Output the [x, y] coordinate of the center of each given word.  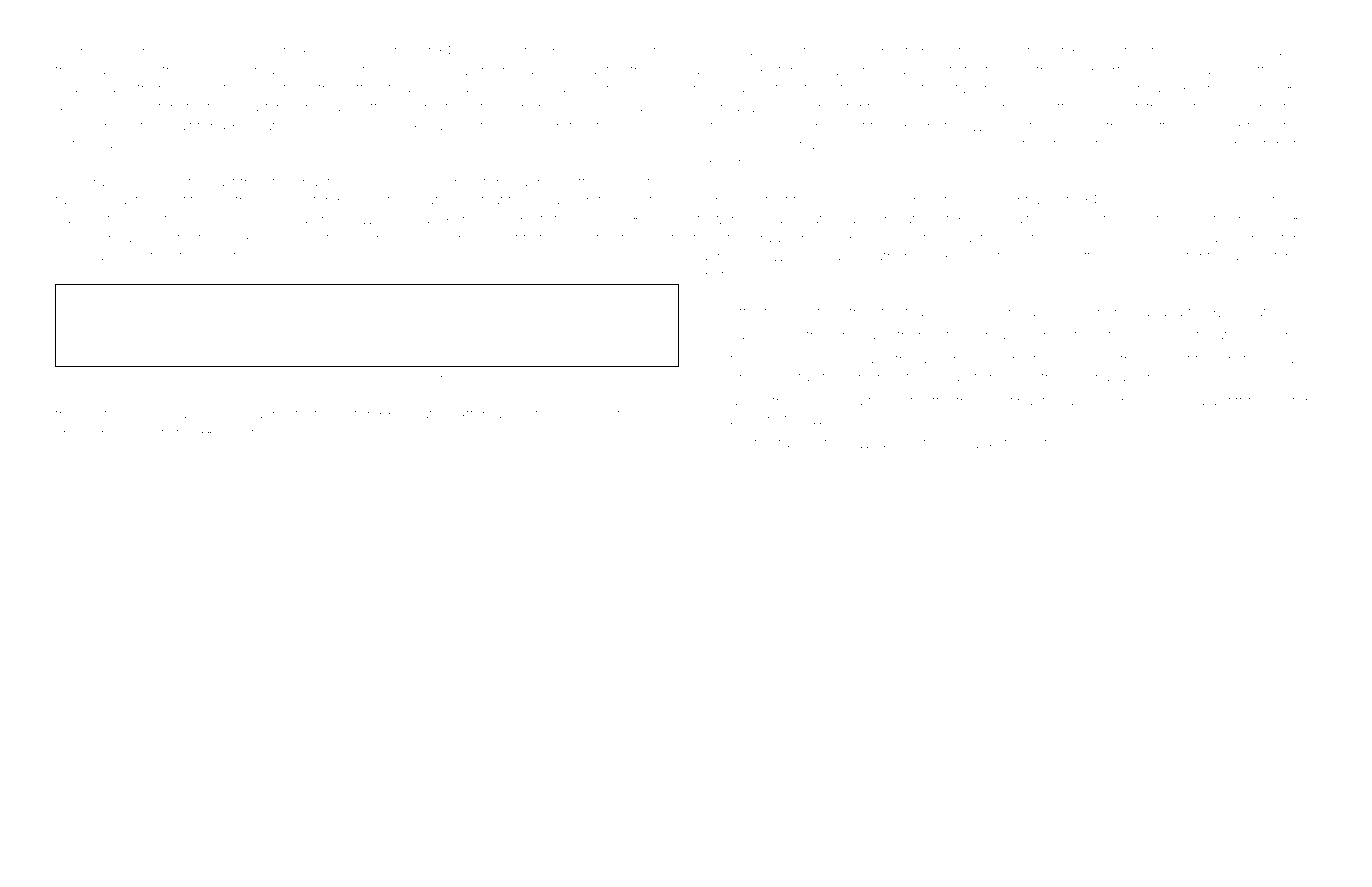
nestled [1282, 107]
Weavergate [896, 444]
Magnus [102, 257]
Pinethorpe [728, 276]
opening [102, 435]
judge [541, 71]
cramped [114, 183]
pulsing [779, 127]
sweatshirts [1125, 51]
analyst [1254, 257]
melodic [99, 107]
